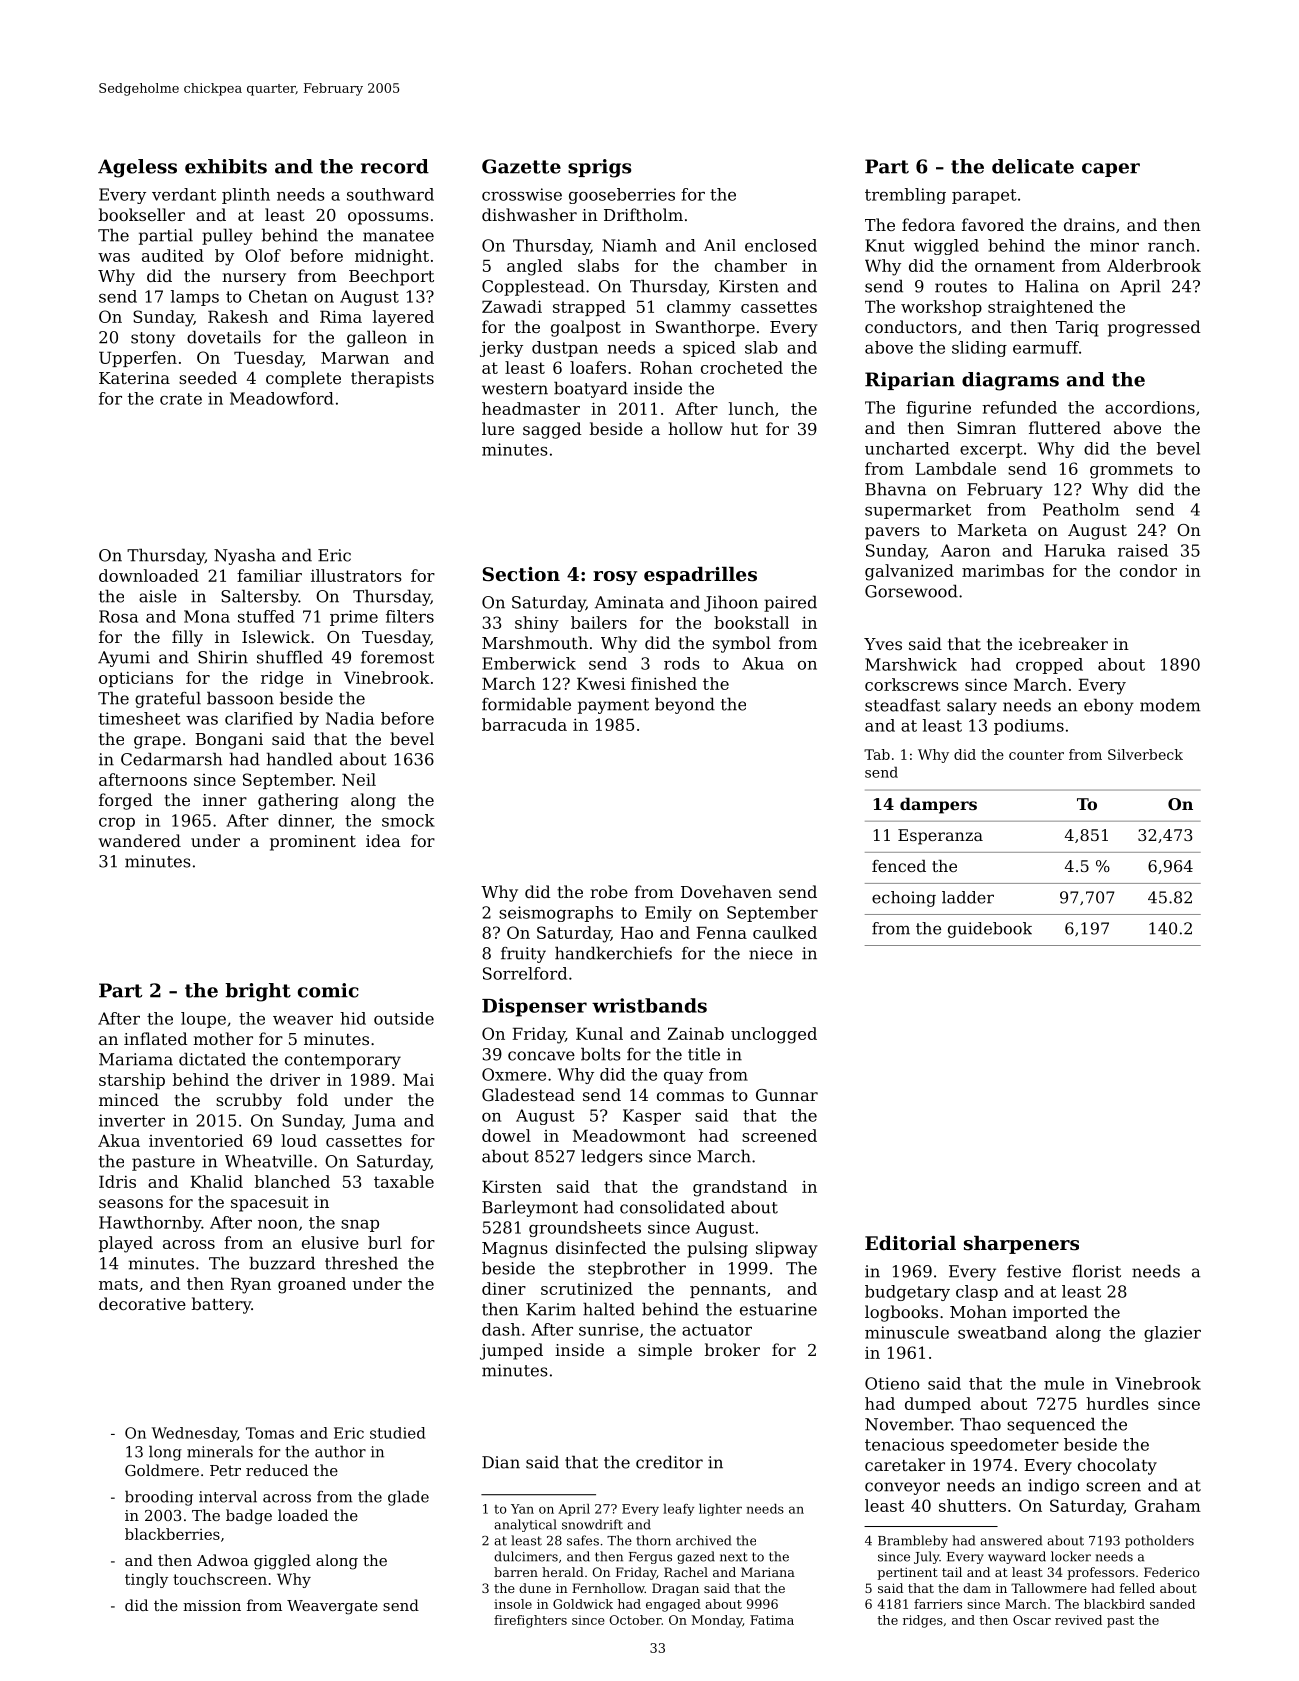 The image size is (1299, 1681). I want to click on Ageless, so click(137, 168).
